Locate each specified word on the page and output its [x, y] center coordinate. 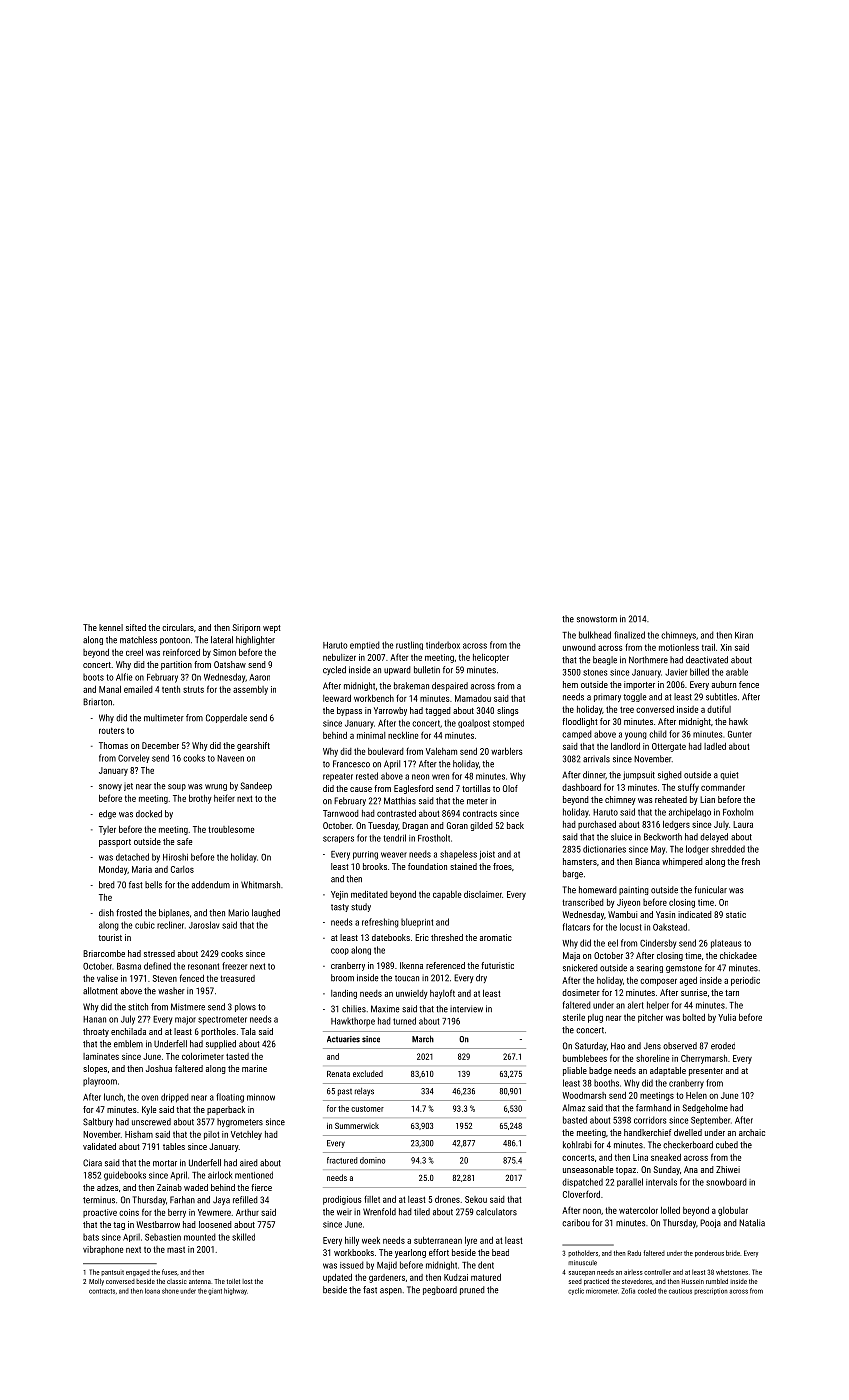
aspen [391, 1291]
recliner [170, 925]
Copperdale [226, 718]
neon [420, 777]
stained [463, 866]
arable [737, 672]
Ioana [152, 1291]
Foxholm [738, 812]
